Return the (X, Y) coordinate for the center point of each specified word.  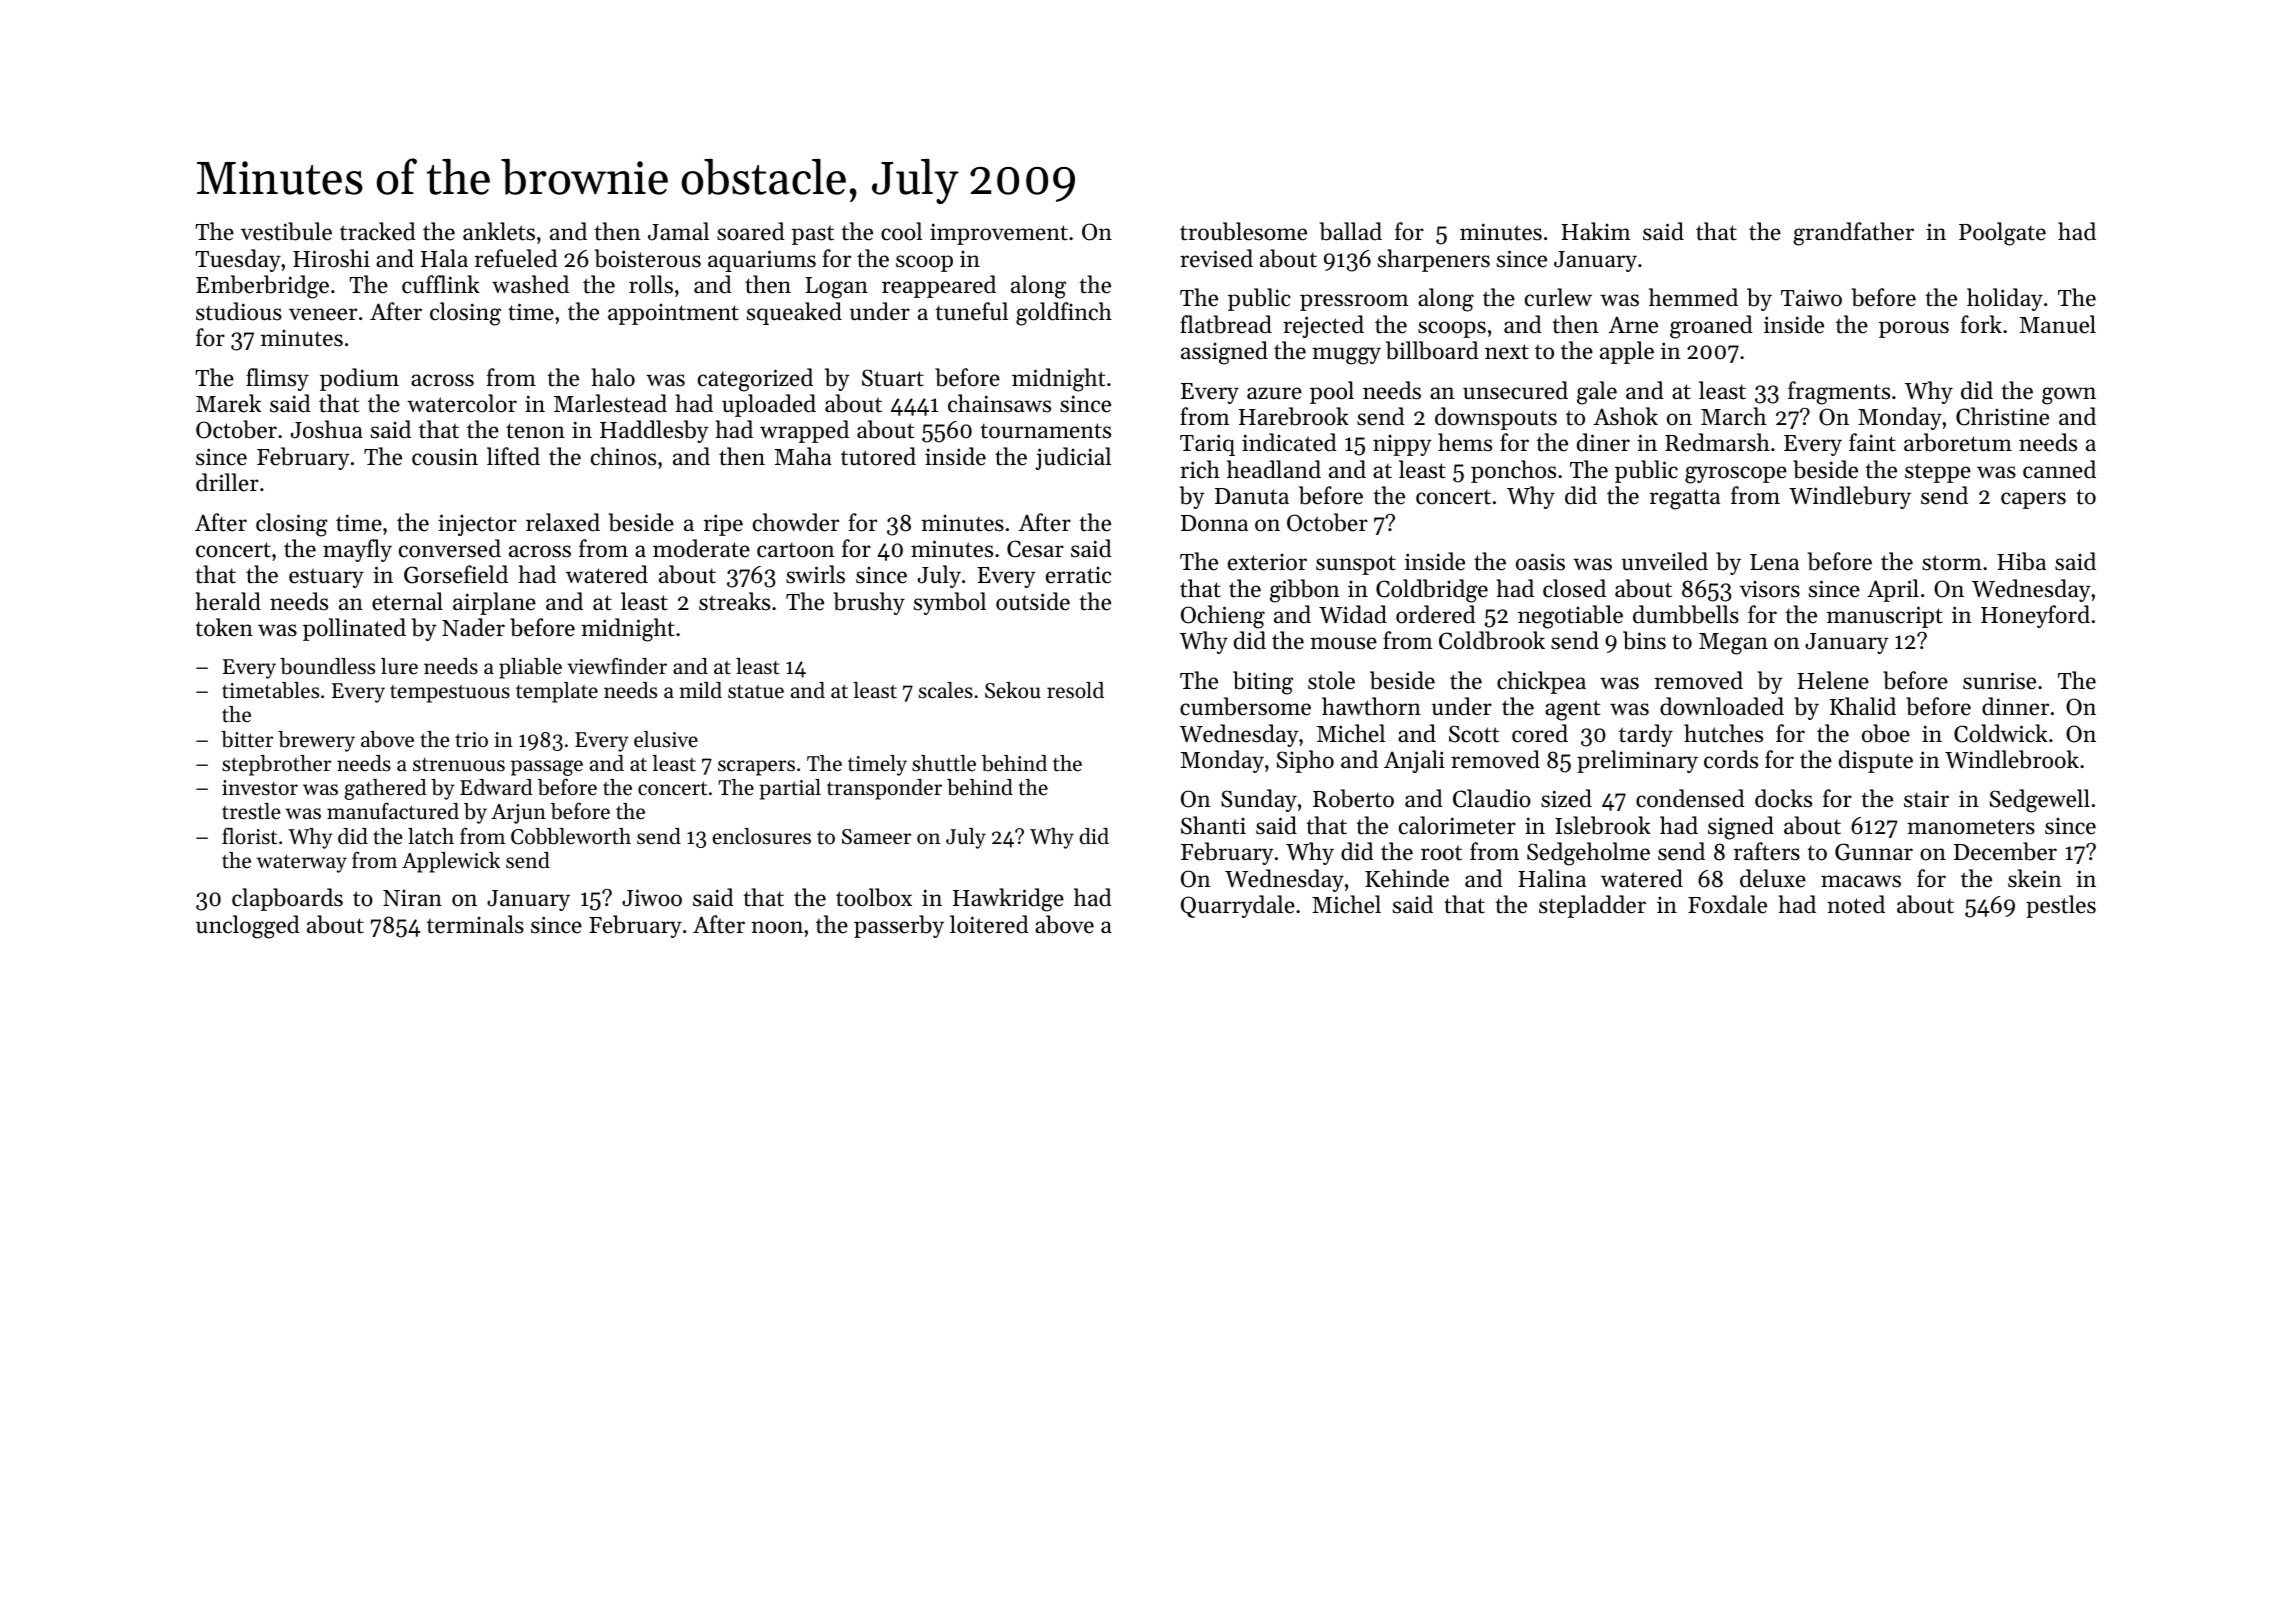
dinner (2015, 706)
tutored (878, 456)
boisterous (648, 258)
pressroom (1354, 302)
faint (1872, 442)
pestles (2061, 906)
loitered (989, 924)
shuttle (944, 763)
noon (777, 927)
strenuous (459, 765)
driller (227, 482)
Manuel (2058, 324)
